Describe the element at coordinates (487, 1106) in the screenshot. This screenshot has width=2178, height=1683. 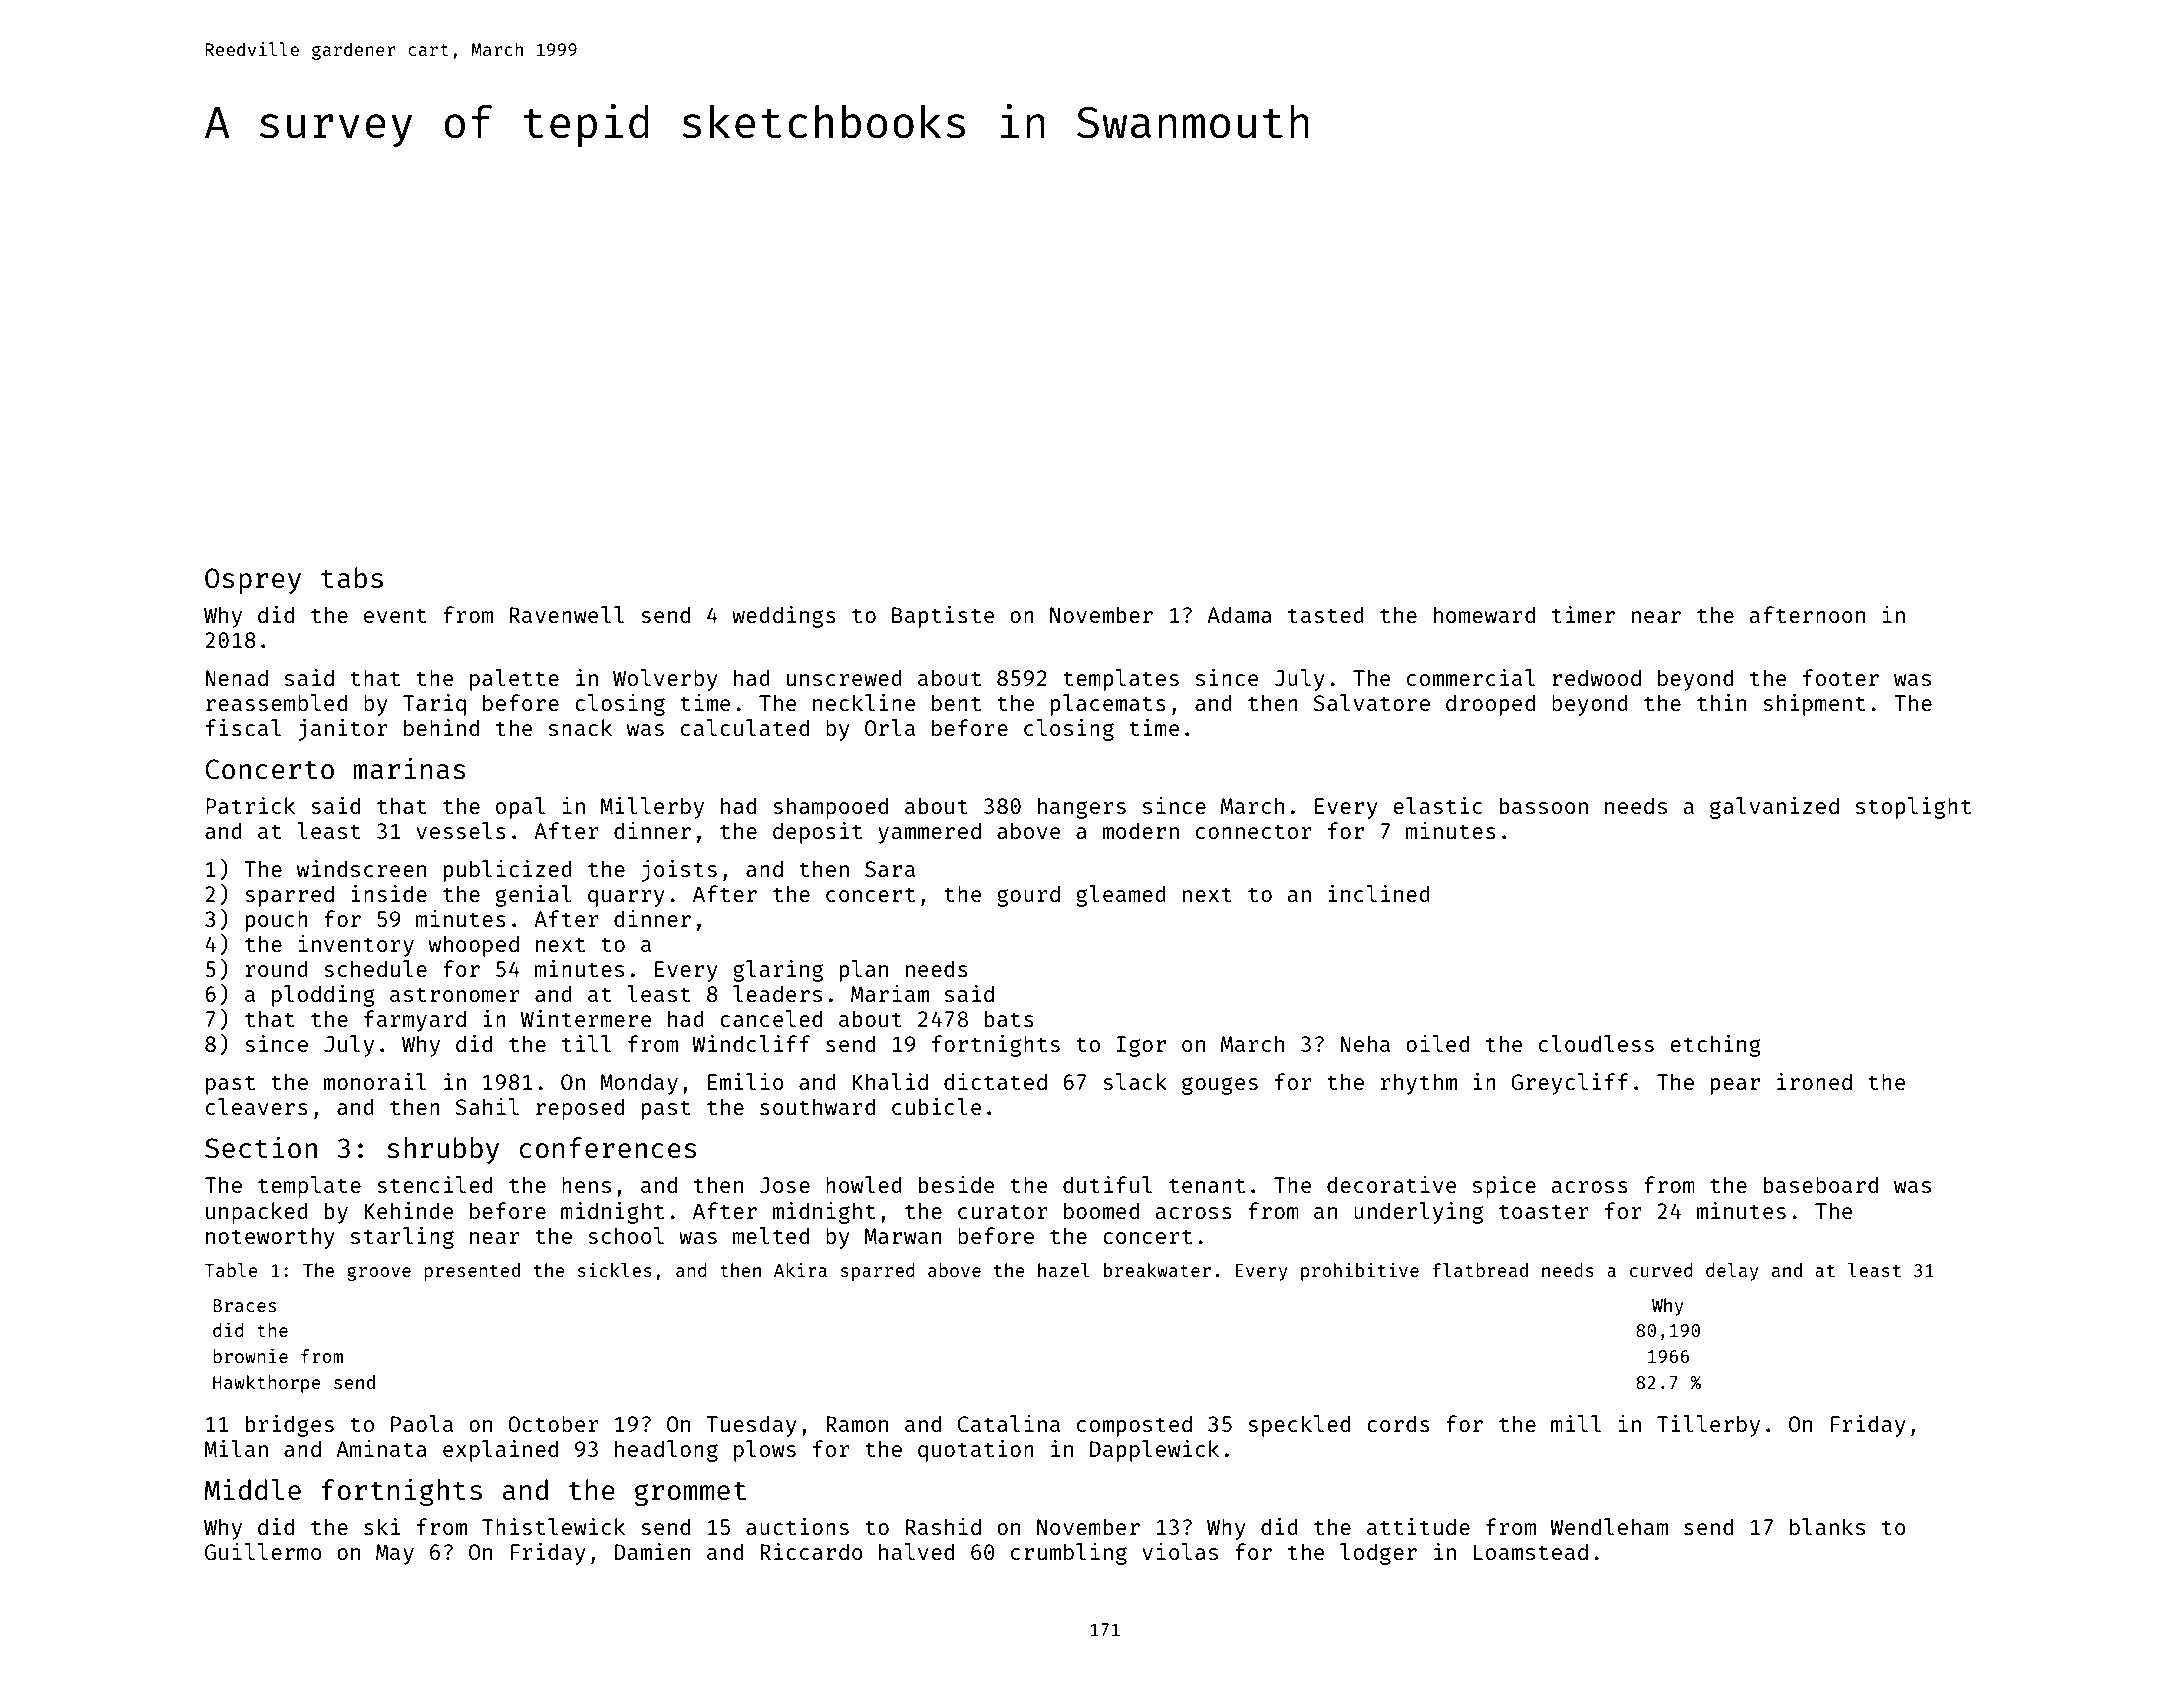
I see `Sahil` at that location.
